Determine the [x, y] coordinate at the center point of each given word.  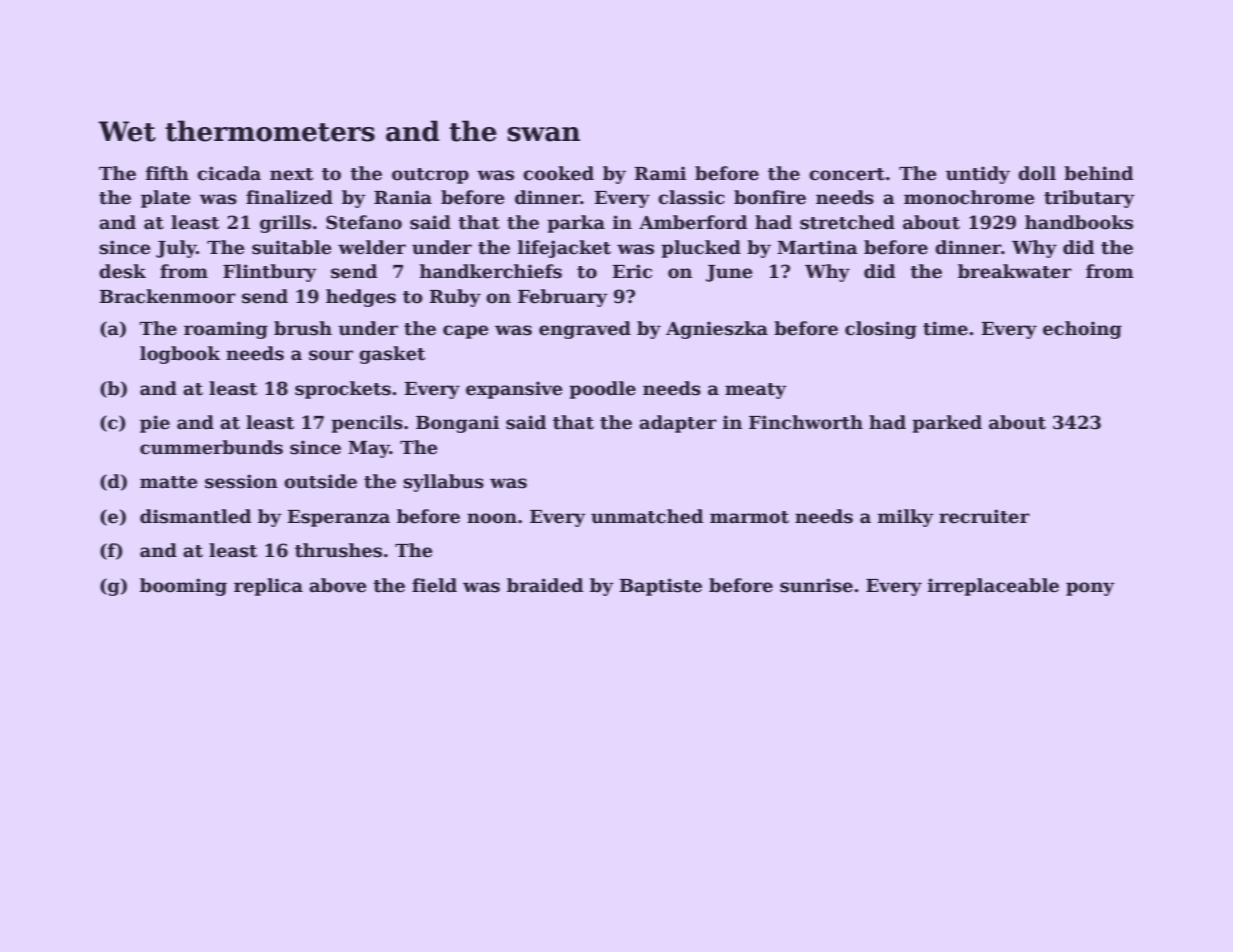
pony [1090, 589]
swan [543, 134]
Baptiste [660, 587]
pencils [367, 424]
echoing [1082, 330]
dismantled [195, 516]
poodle [602, 390]
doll [1037, 173]
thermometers [270, 131]
